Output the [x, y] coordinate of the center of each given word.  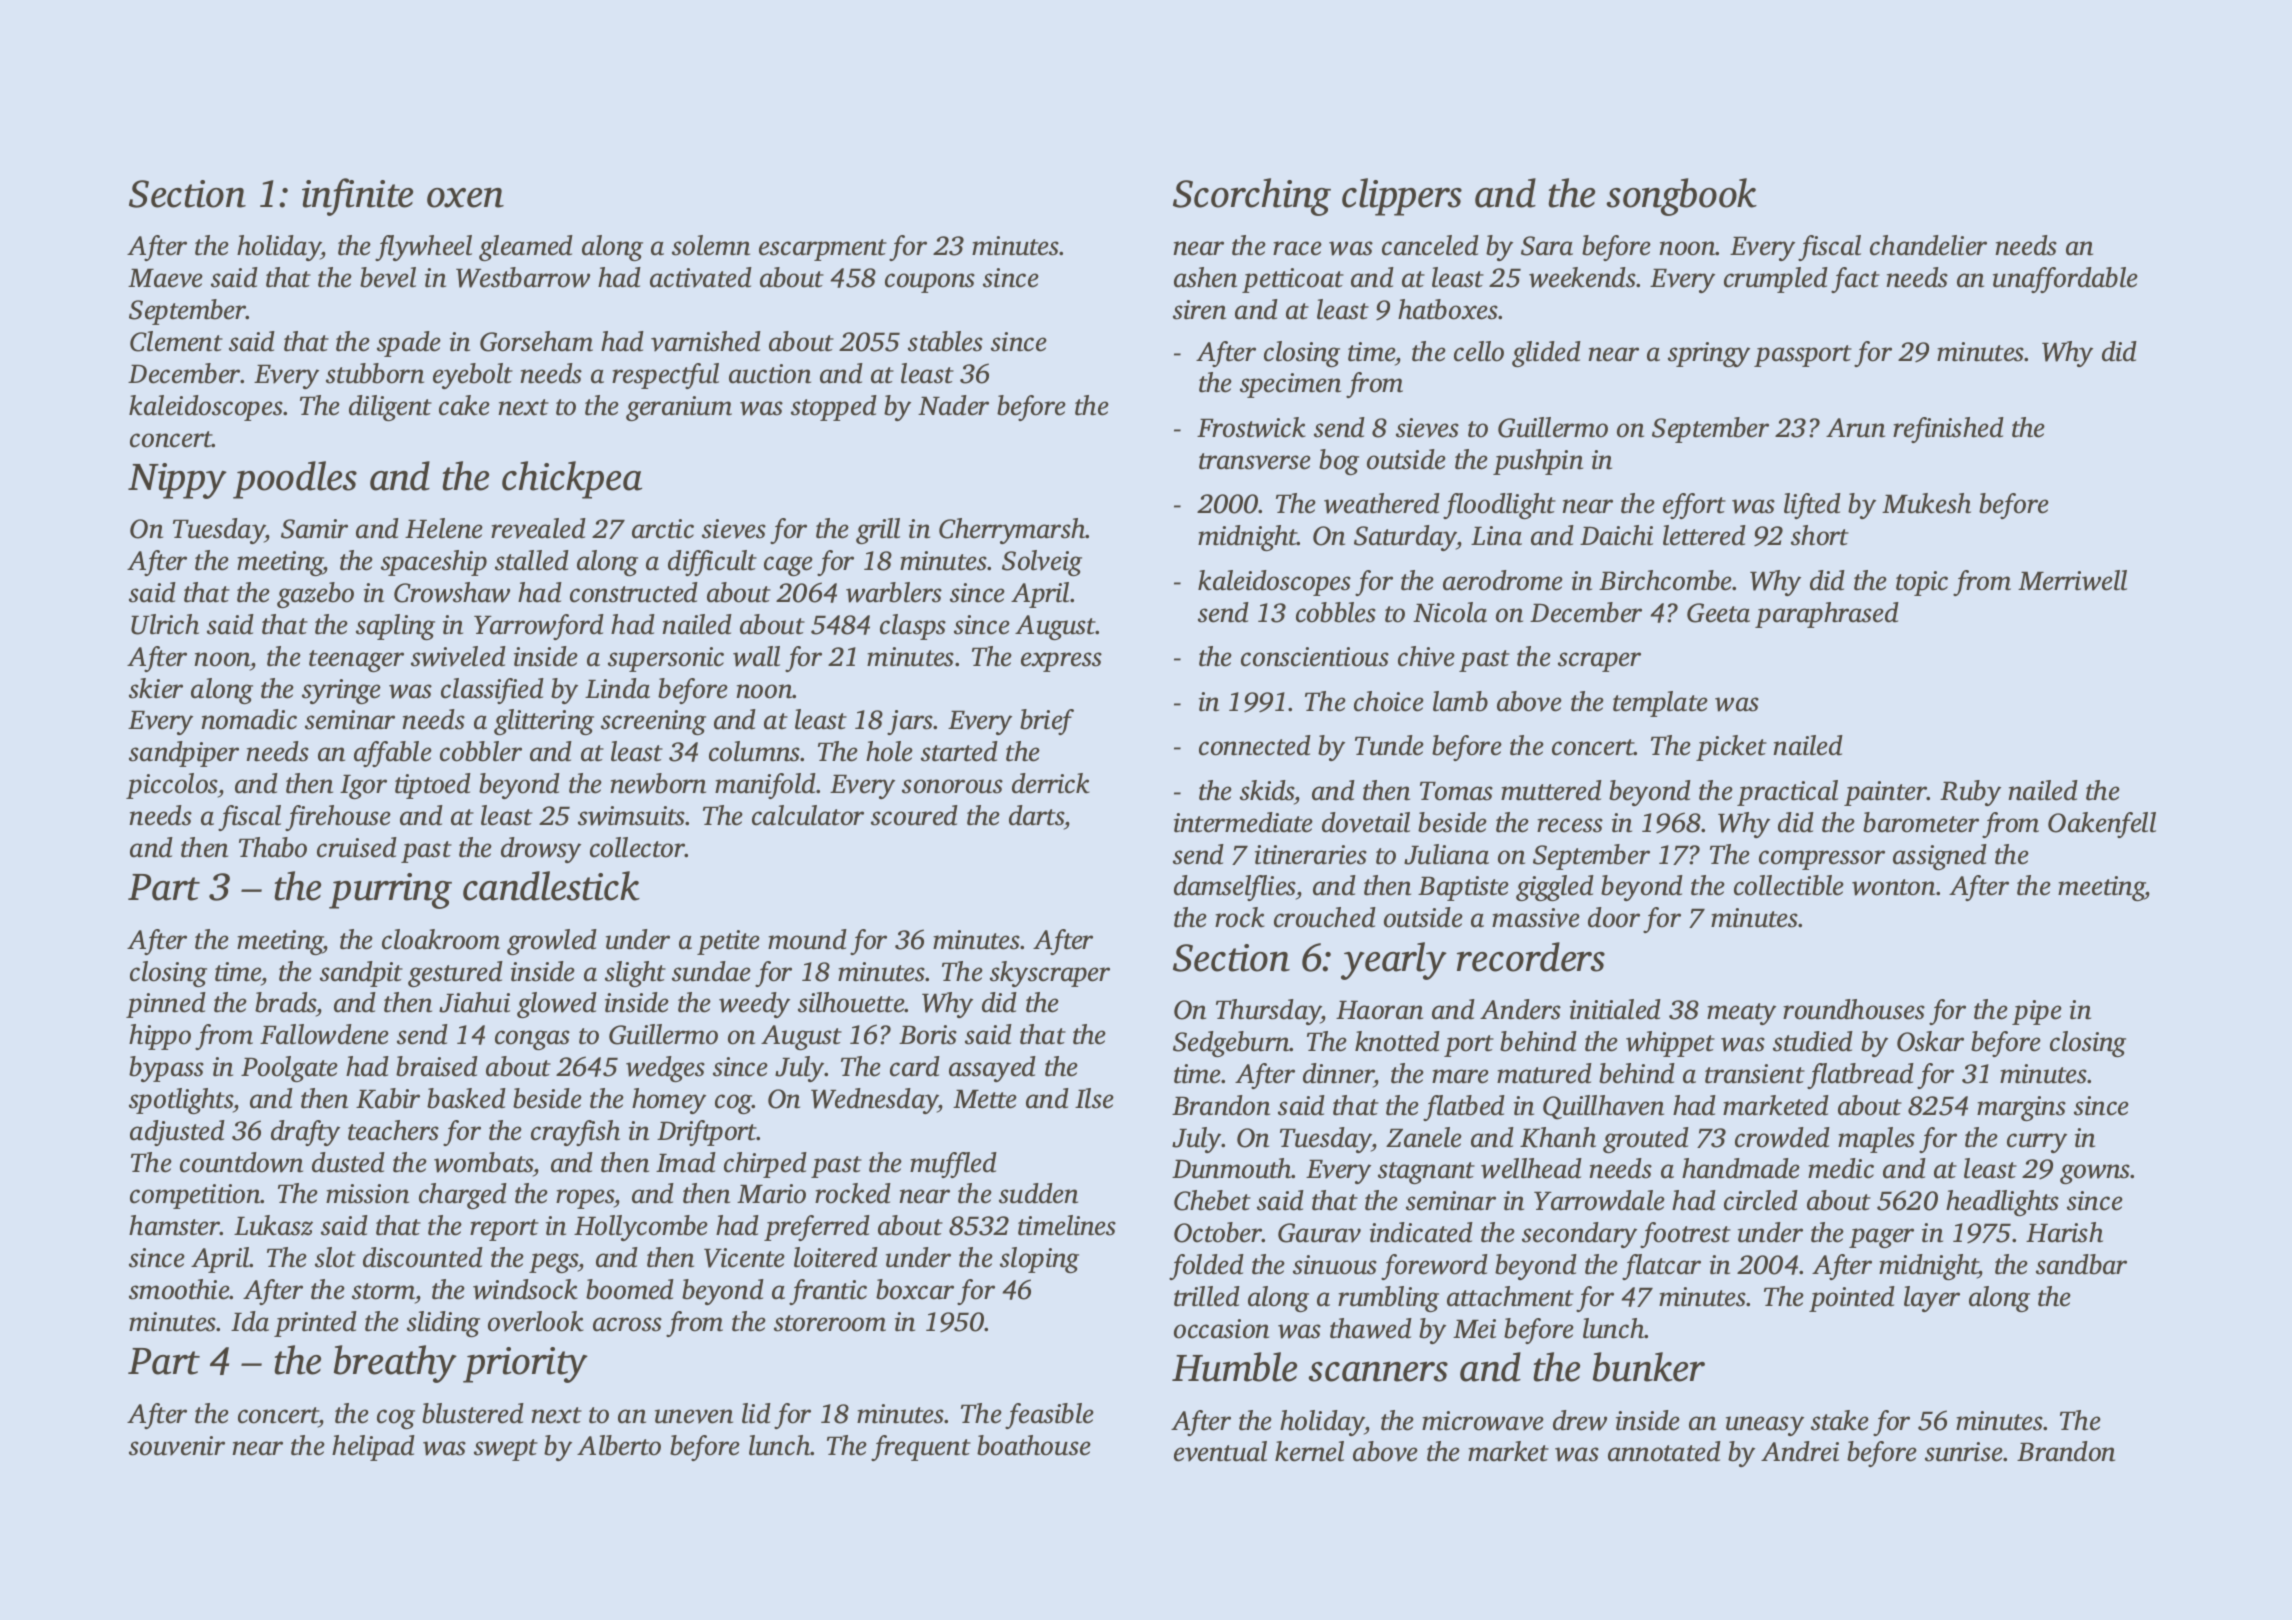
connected [1255, 745]
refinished [1948, 430]
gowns [2095, 1174]
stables [945, 341]
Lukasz [273, 1225]
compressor [1822, 860]
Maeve [165, 278]
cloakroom [441, 939]
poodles [295, 480]
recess [1570, 825]
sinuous [1335, 1265]
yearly [1394, 961]
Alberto [619, 1445]
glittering [544, 722]
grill [878, 531]
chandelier [1928, 245]
